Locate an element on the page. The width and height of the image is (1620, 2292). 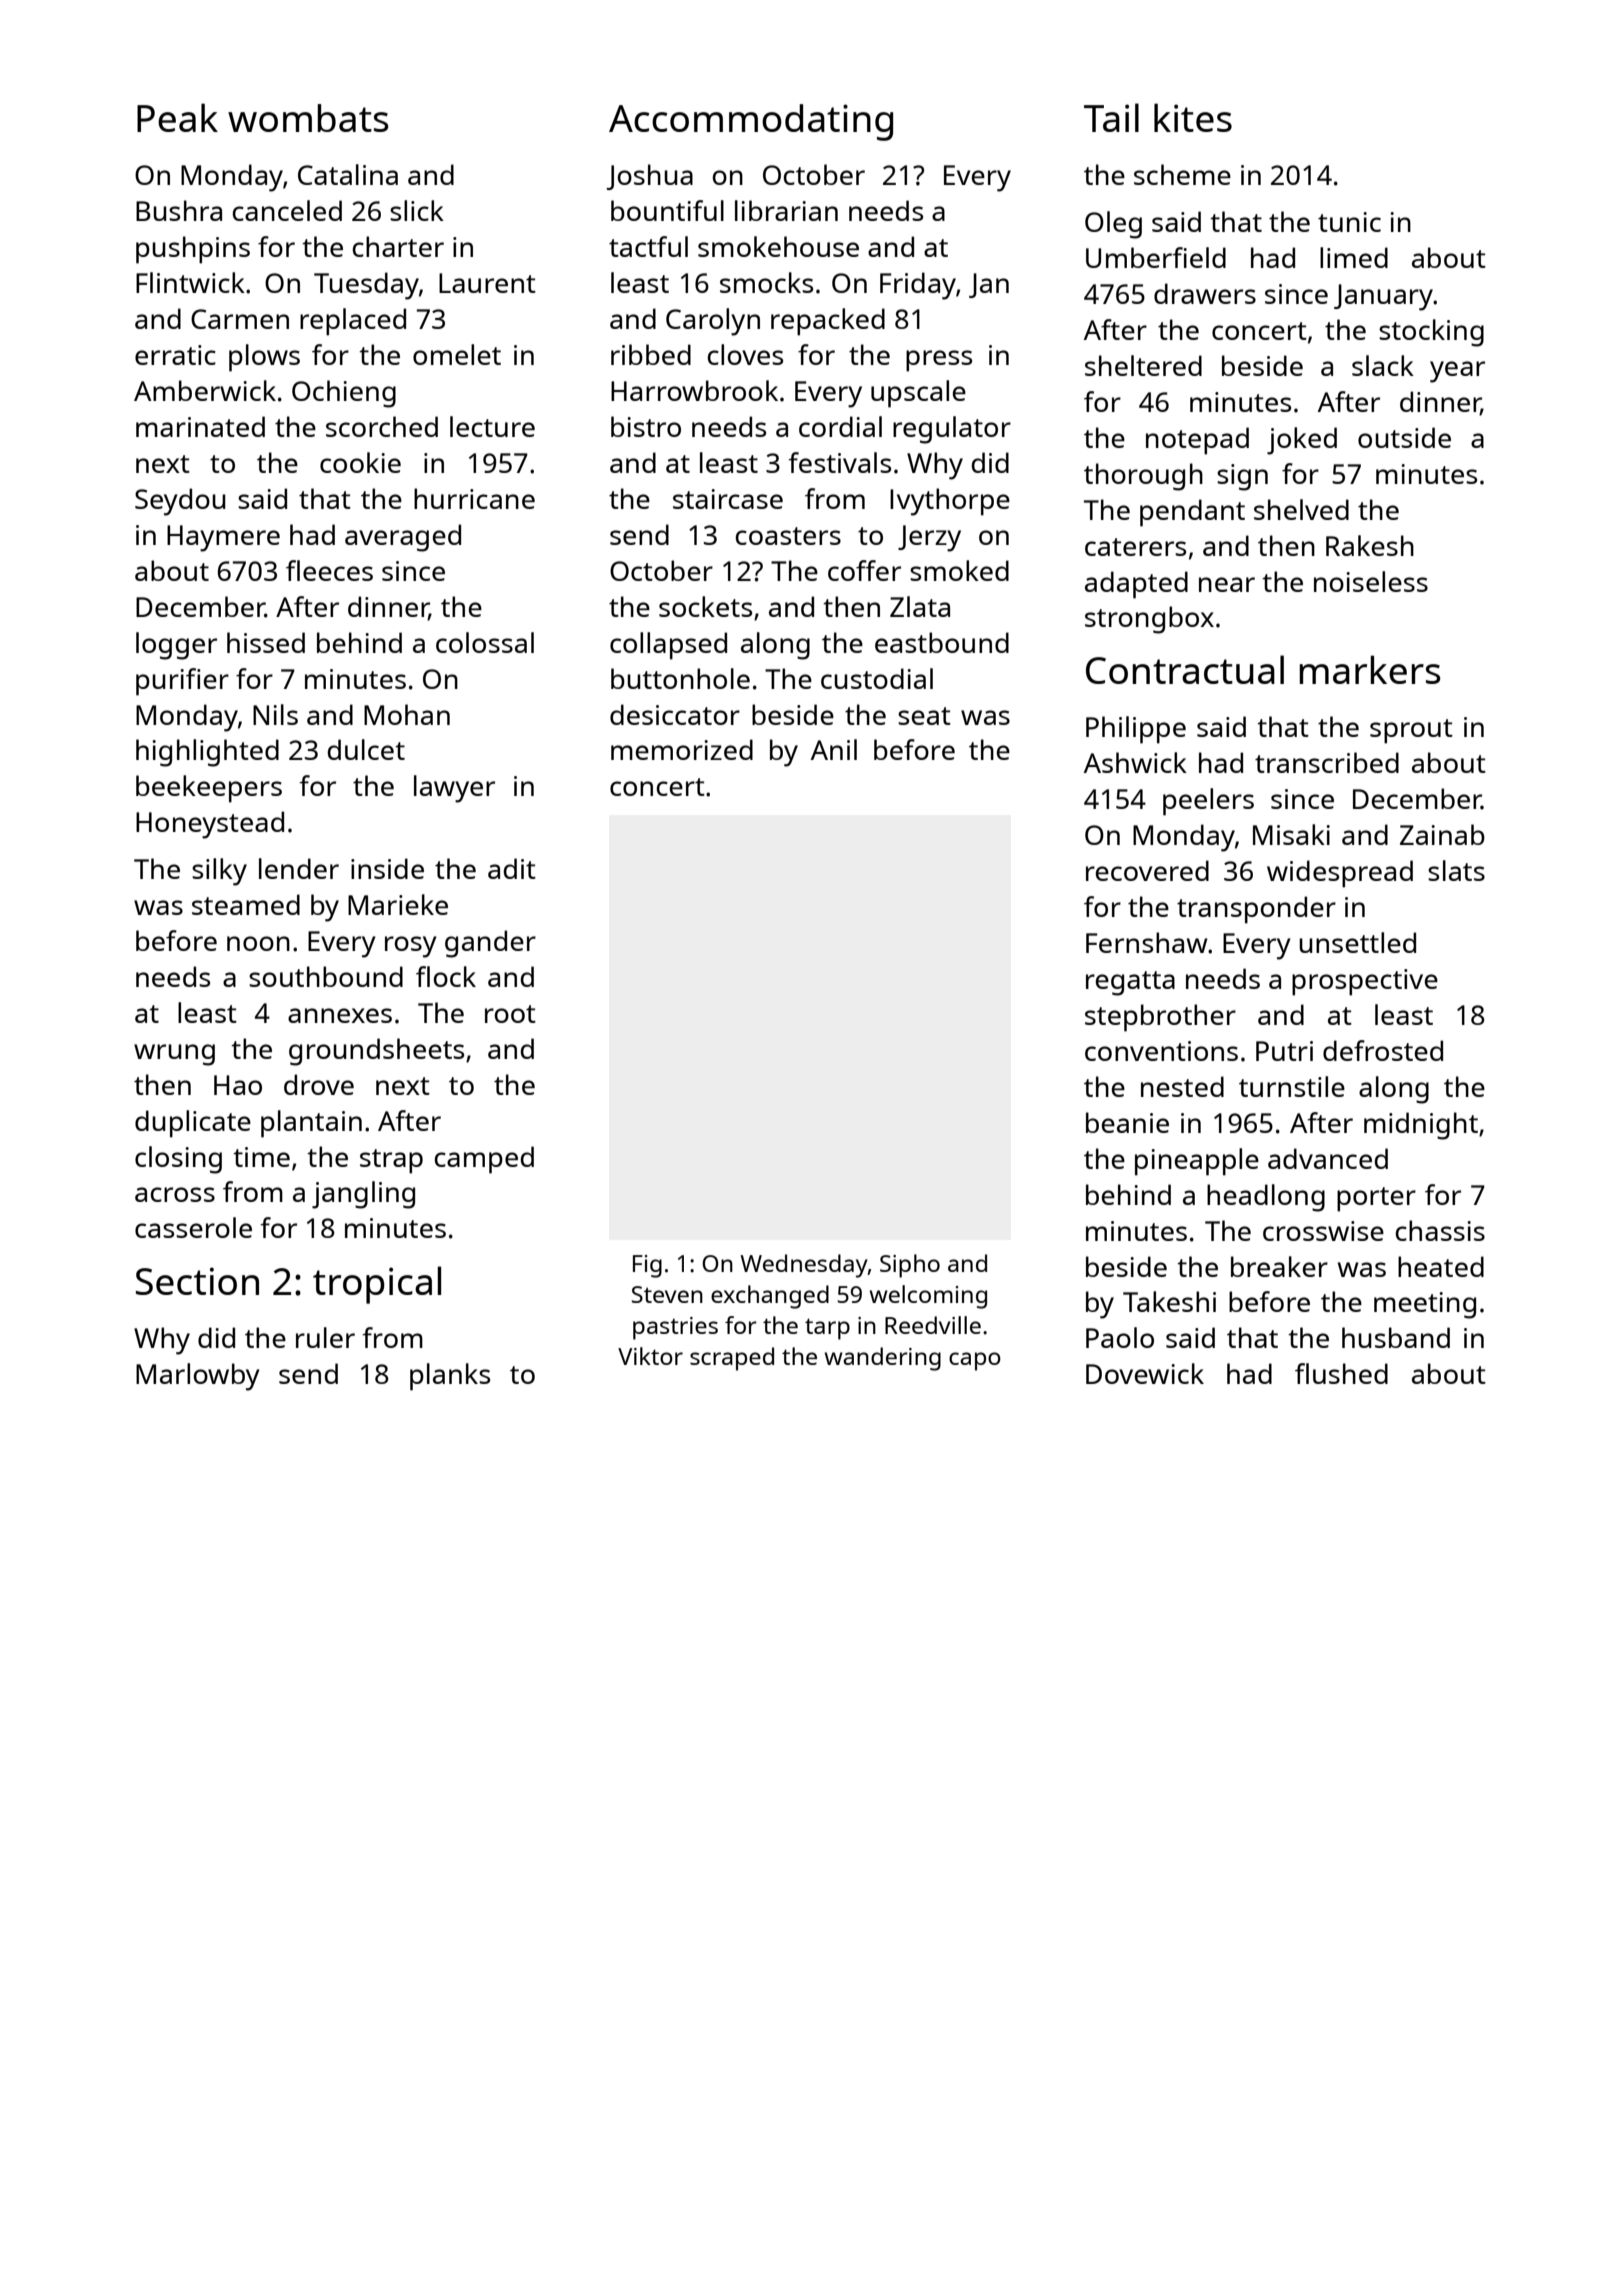
beekeepers is located at coordinates (209, 789).
